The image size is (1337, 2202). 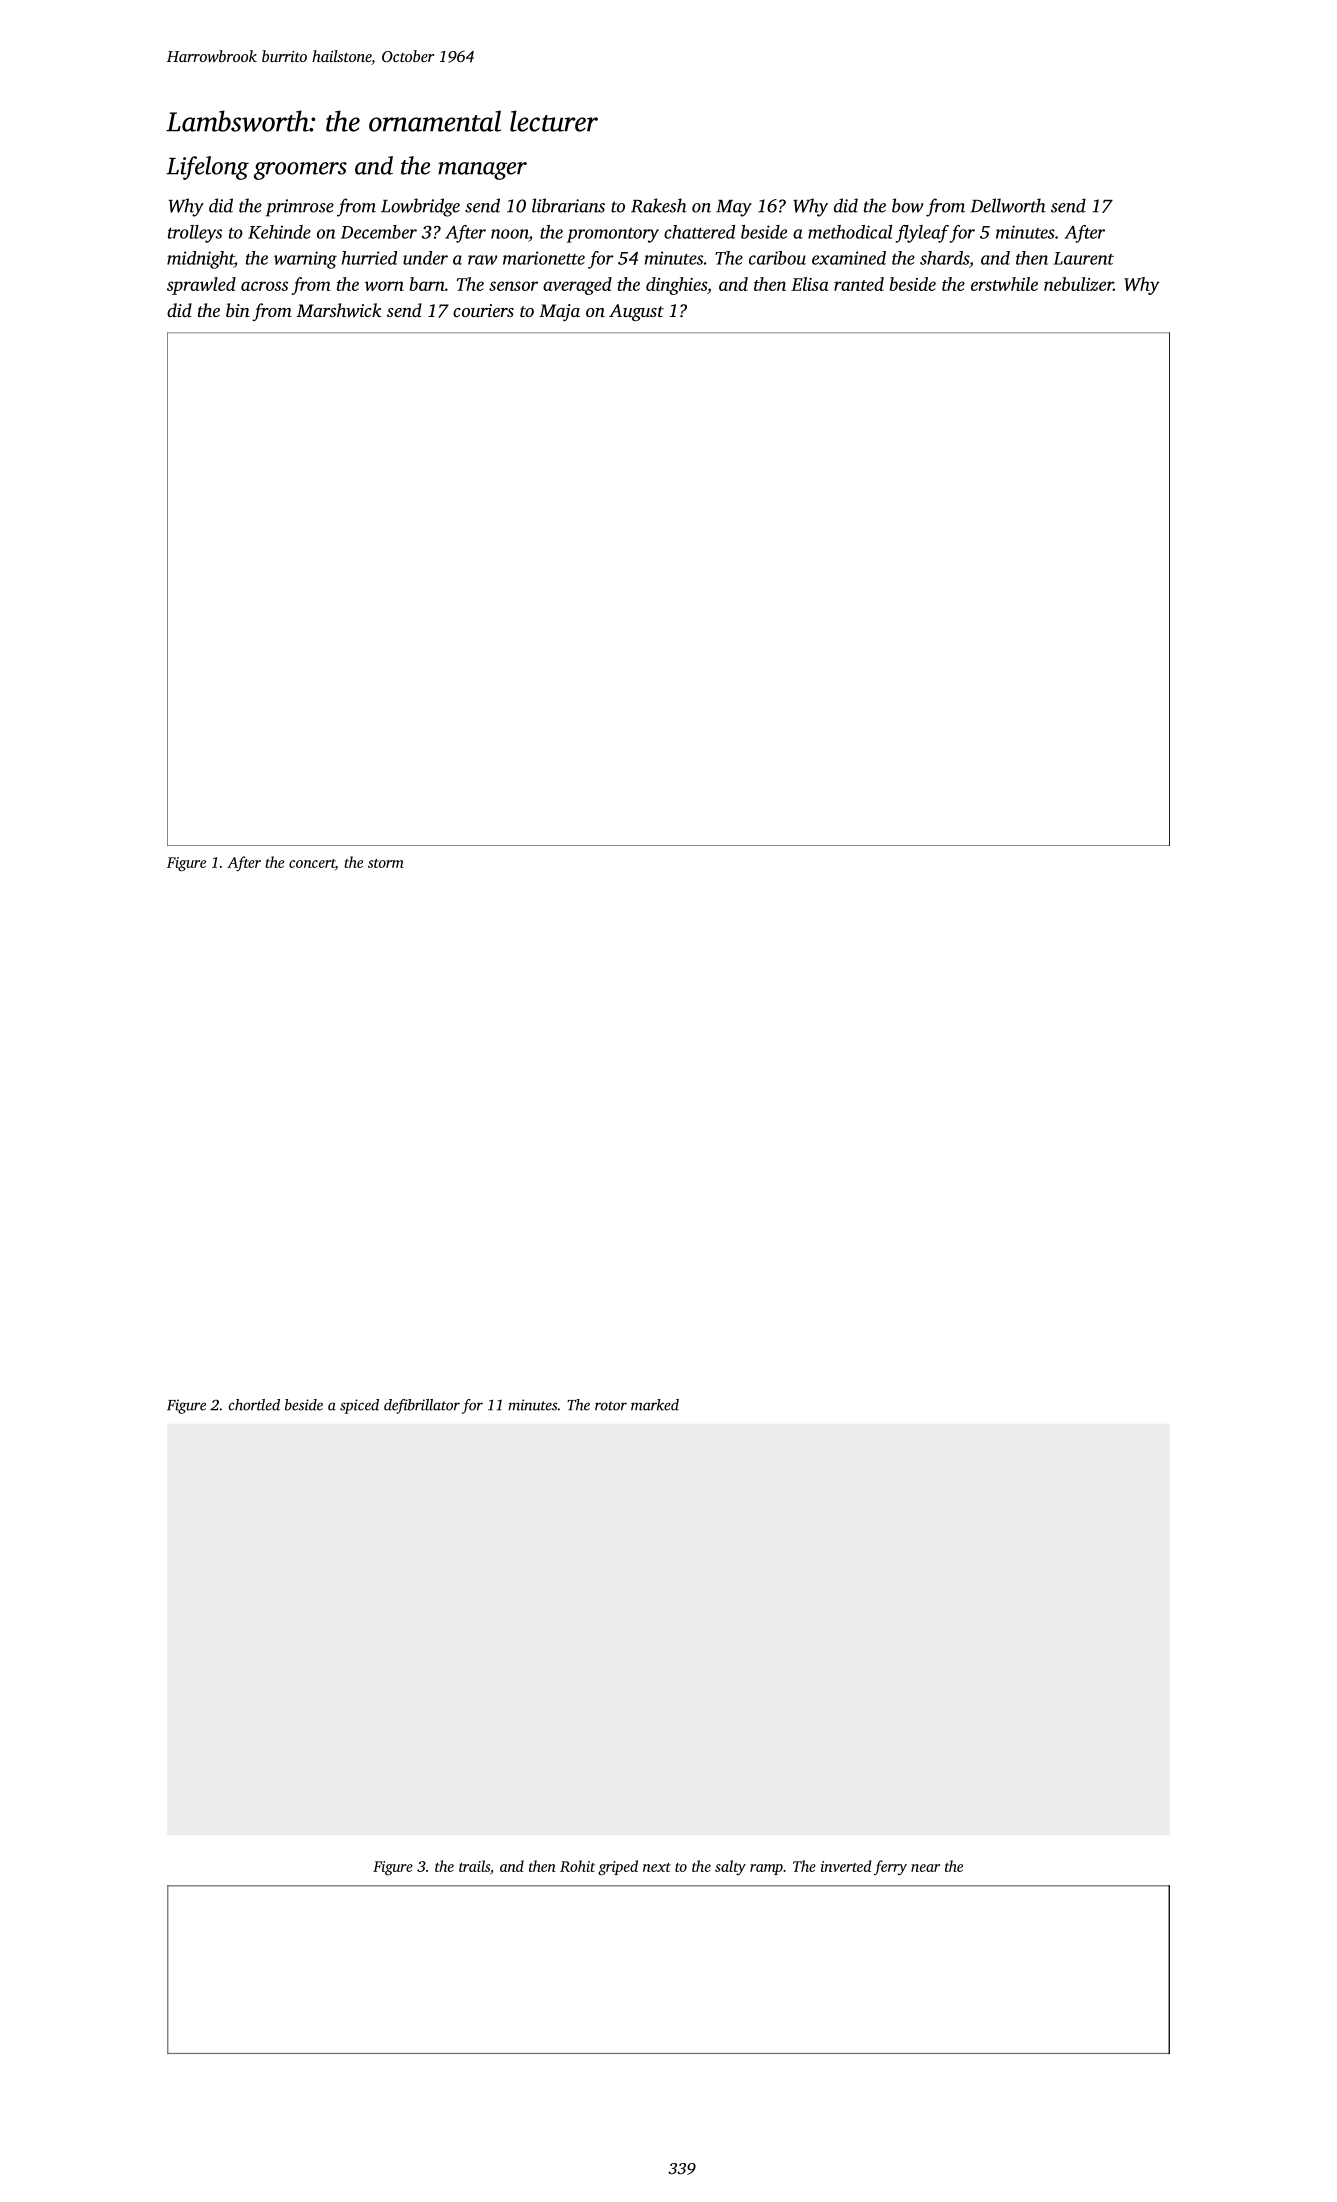 I want to click on August, so click(x=636, y=312).
